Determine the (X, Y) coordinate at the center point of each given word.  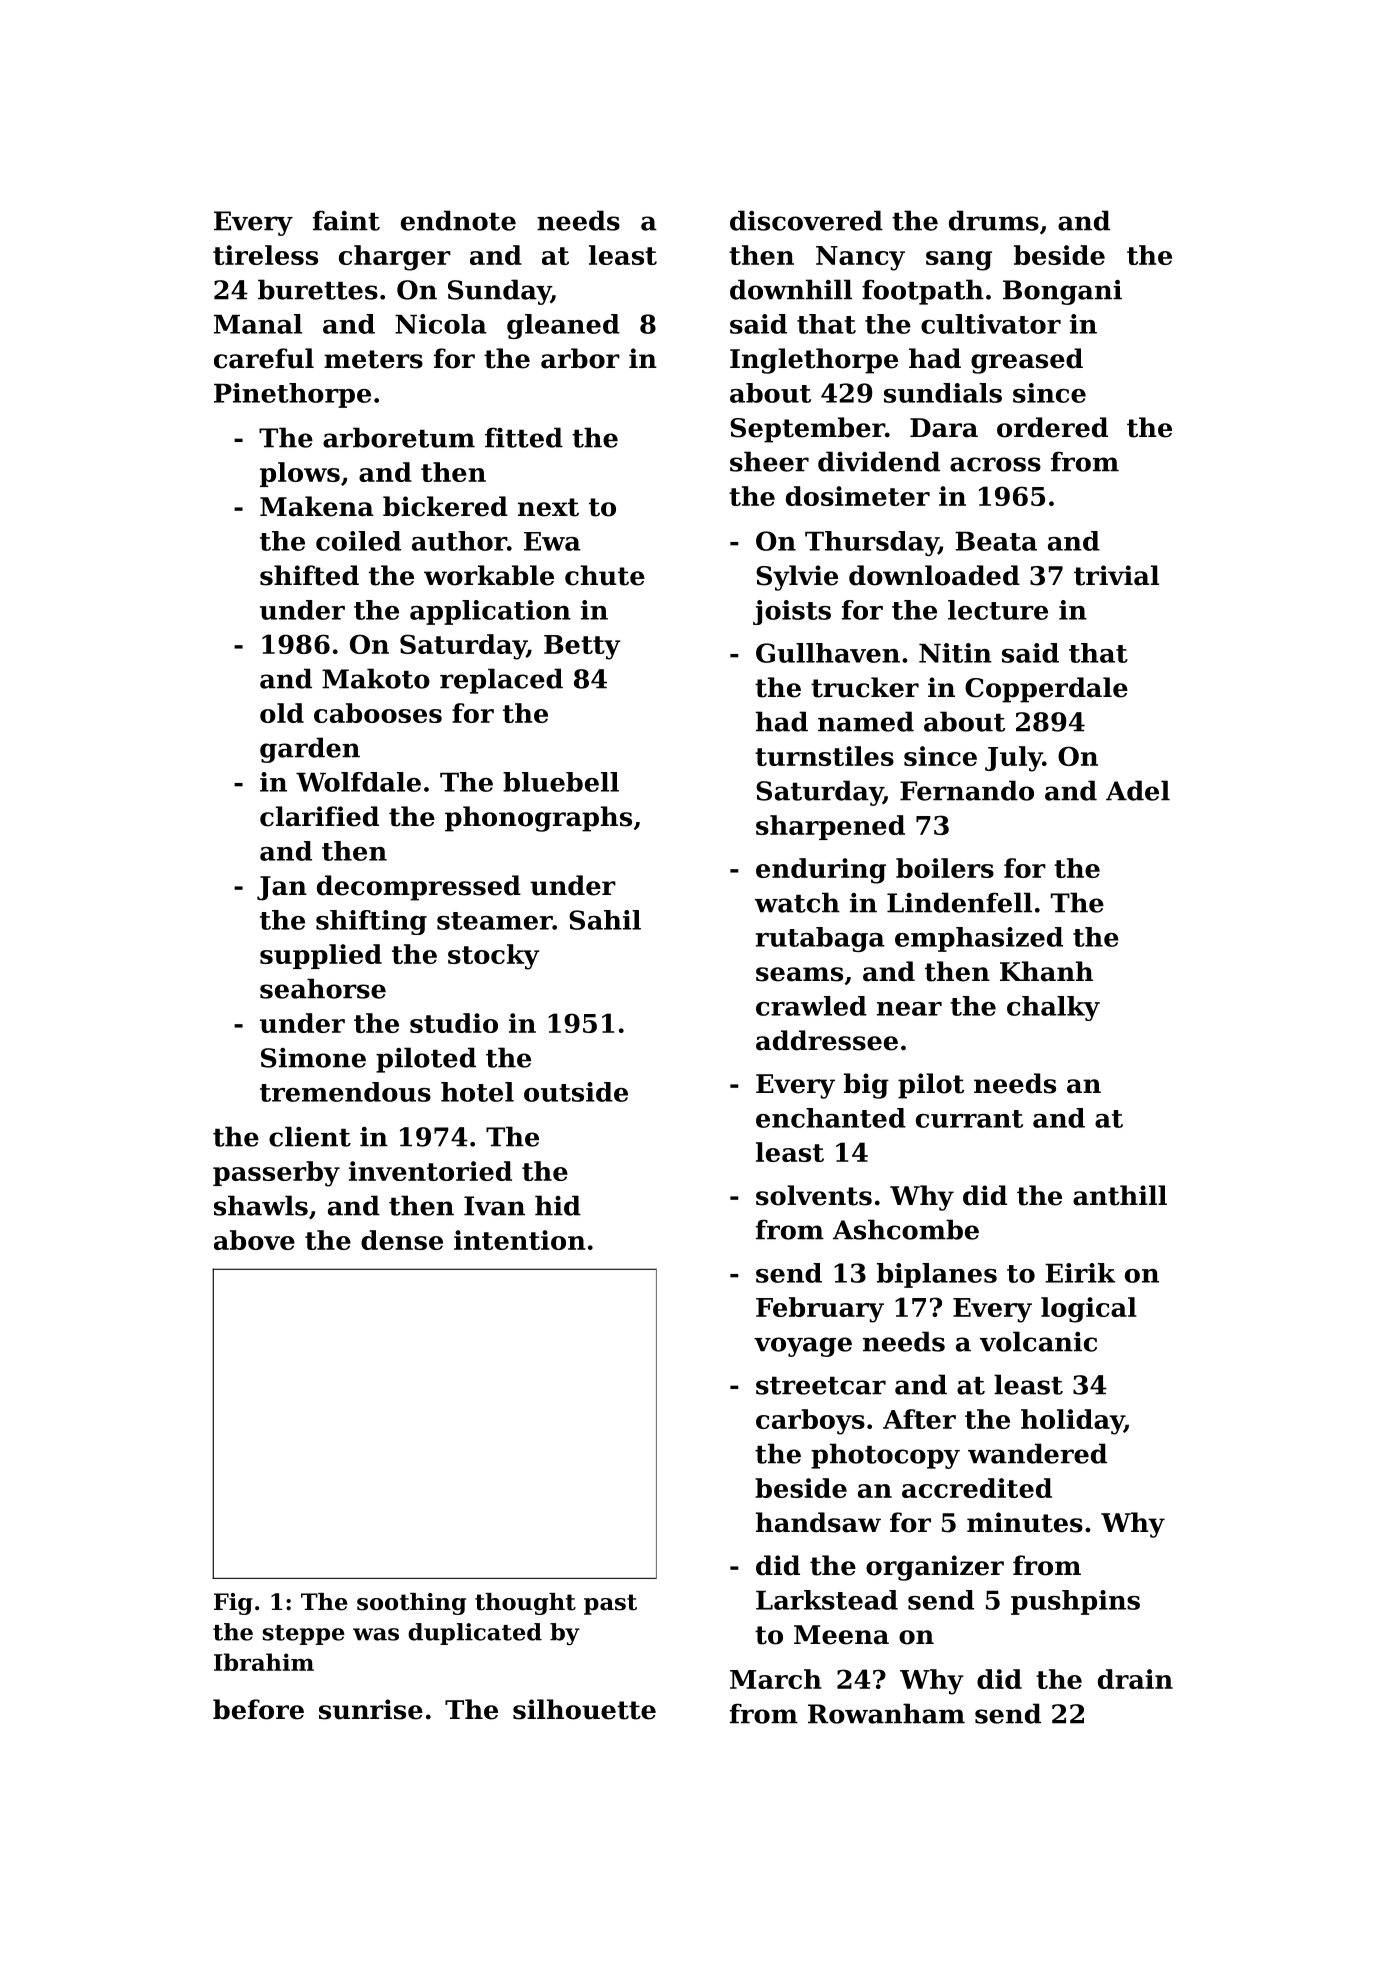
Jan (282, 888)
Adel (1138, 790)
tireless (265, 255)
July (1014, 759)
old (282, 713)
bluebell (561, 782)
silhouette (584, 1709)
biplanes (937, 1275)
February (820, 1310)
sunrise (371, 1709)
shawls (261, 1205)
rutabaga (820, 939)
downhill (791, 289)
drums (994, 220)
